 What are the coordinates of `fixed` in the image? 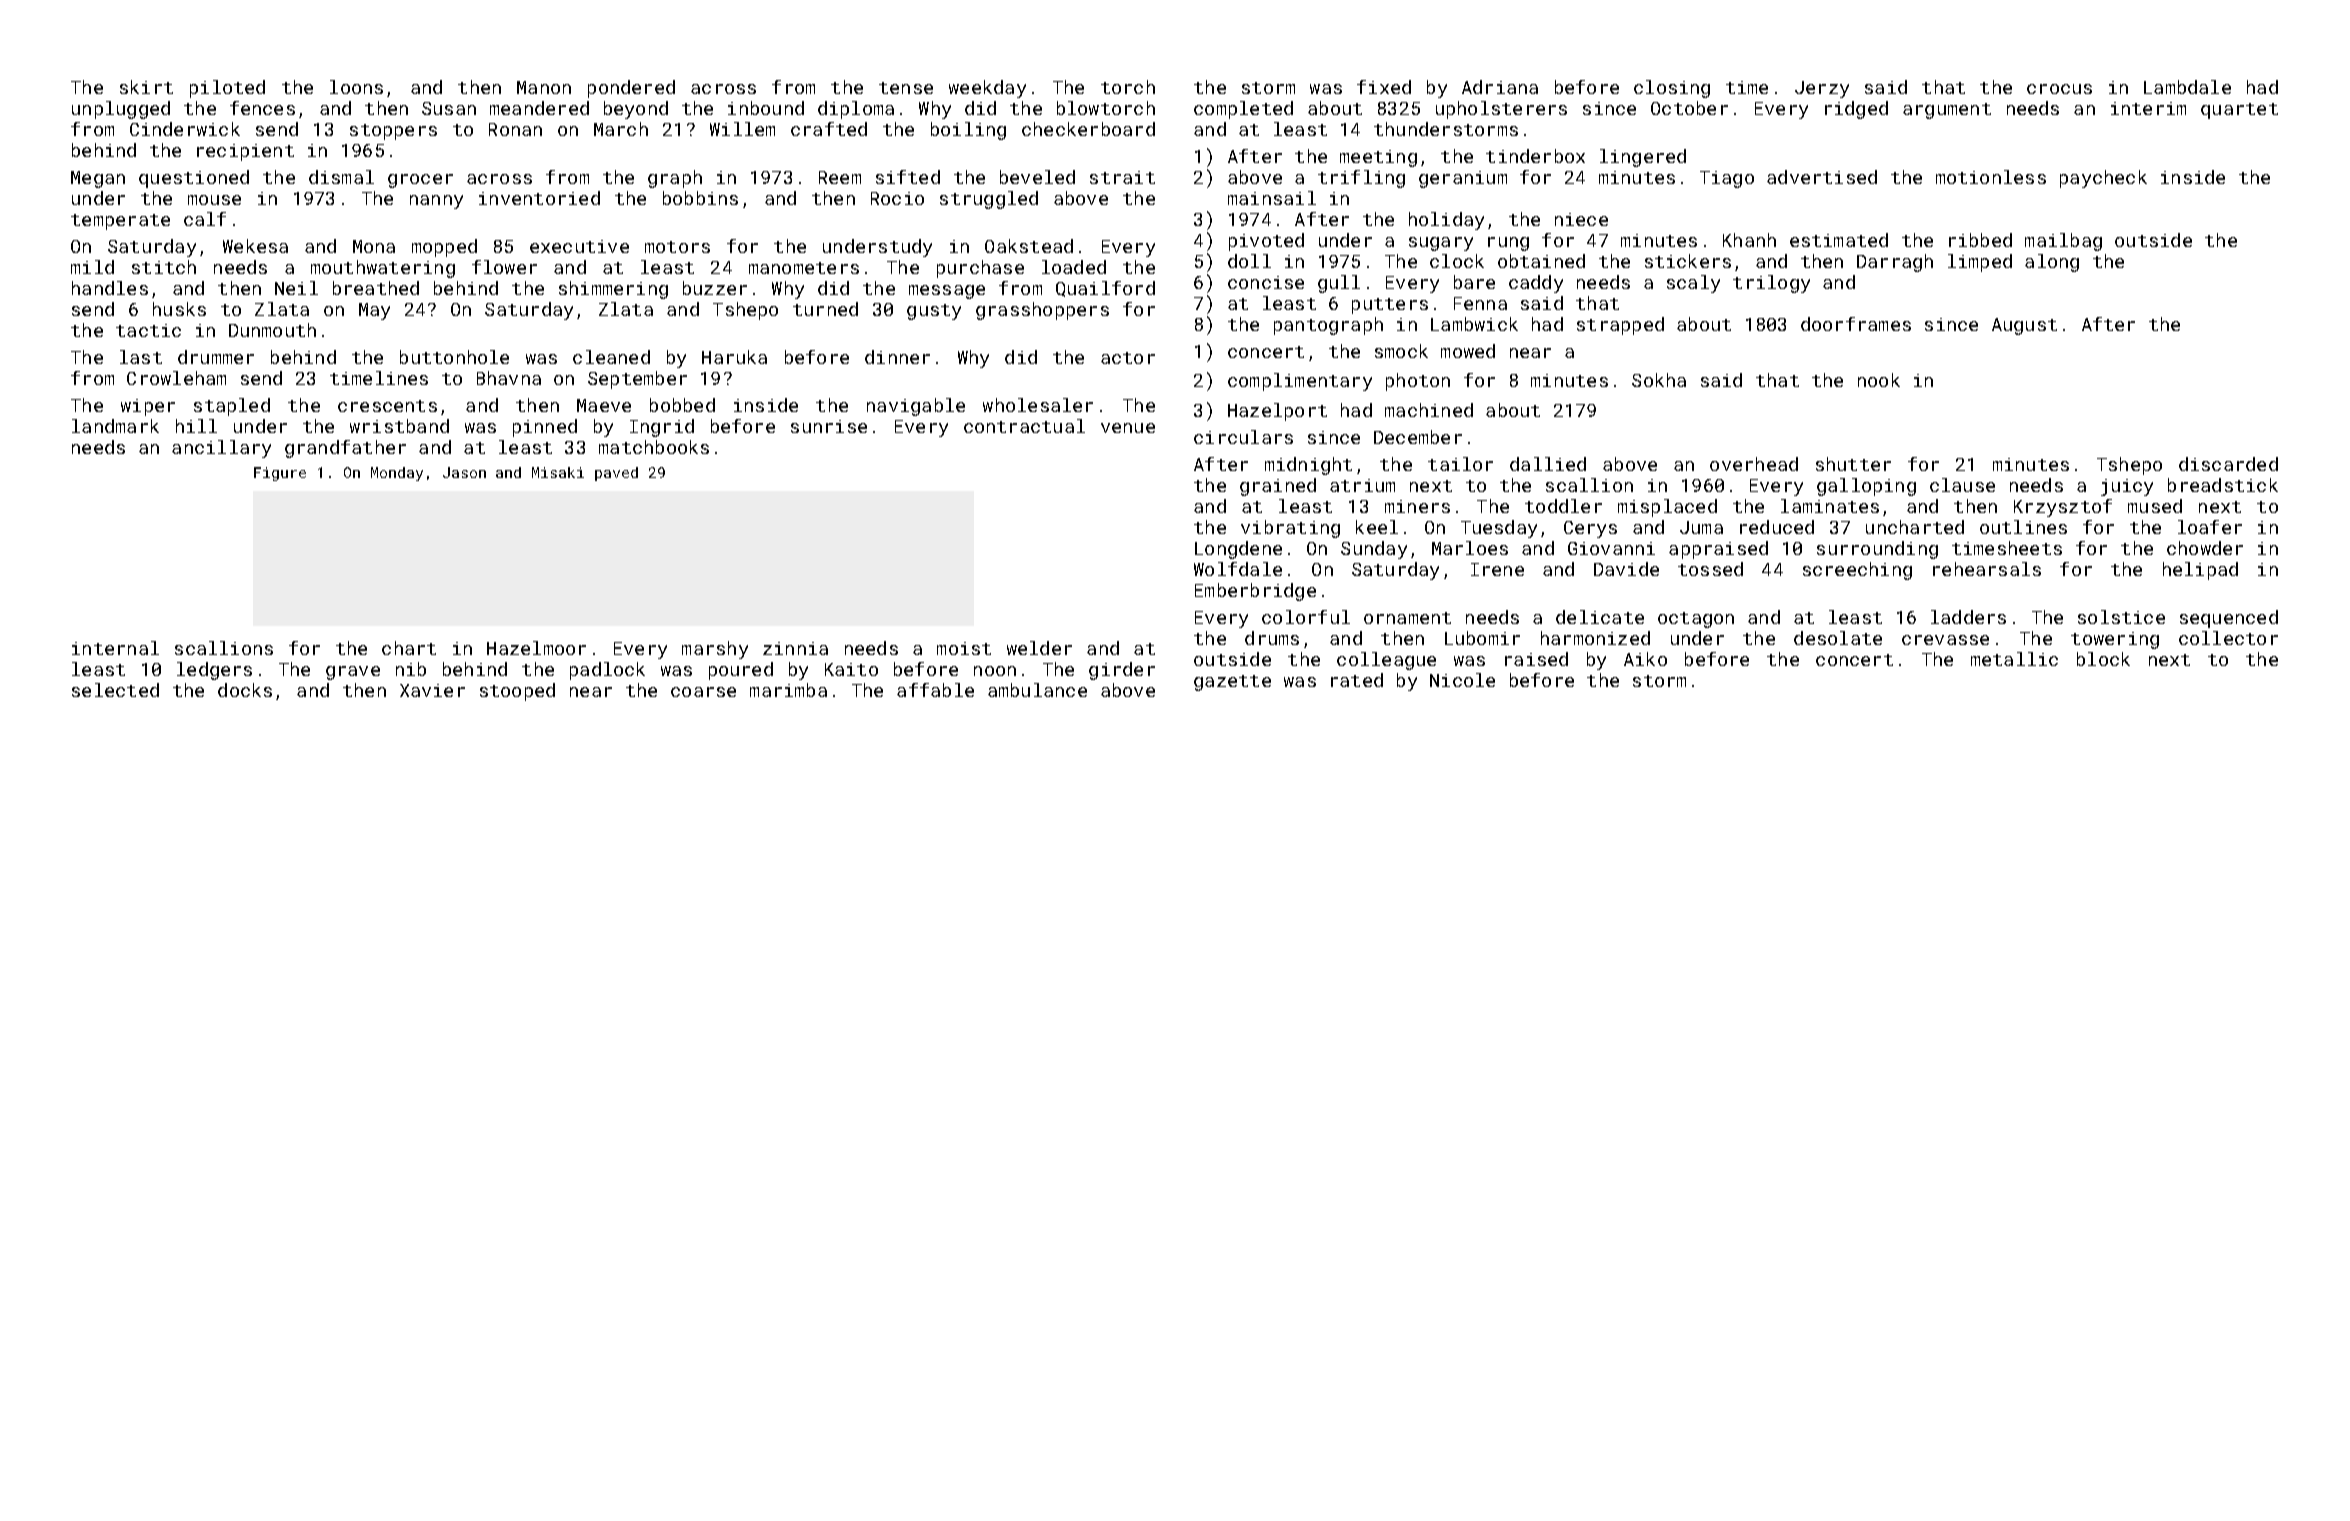 It's located at (1384, 87).
